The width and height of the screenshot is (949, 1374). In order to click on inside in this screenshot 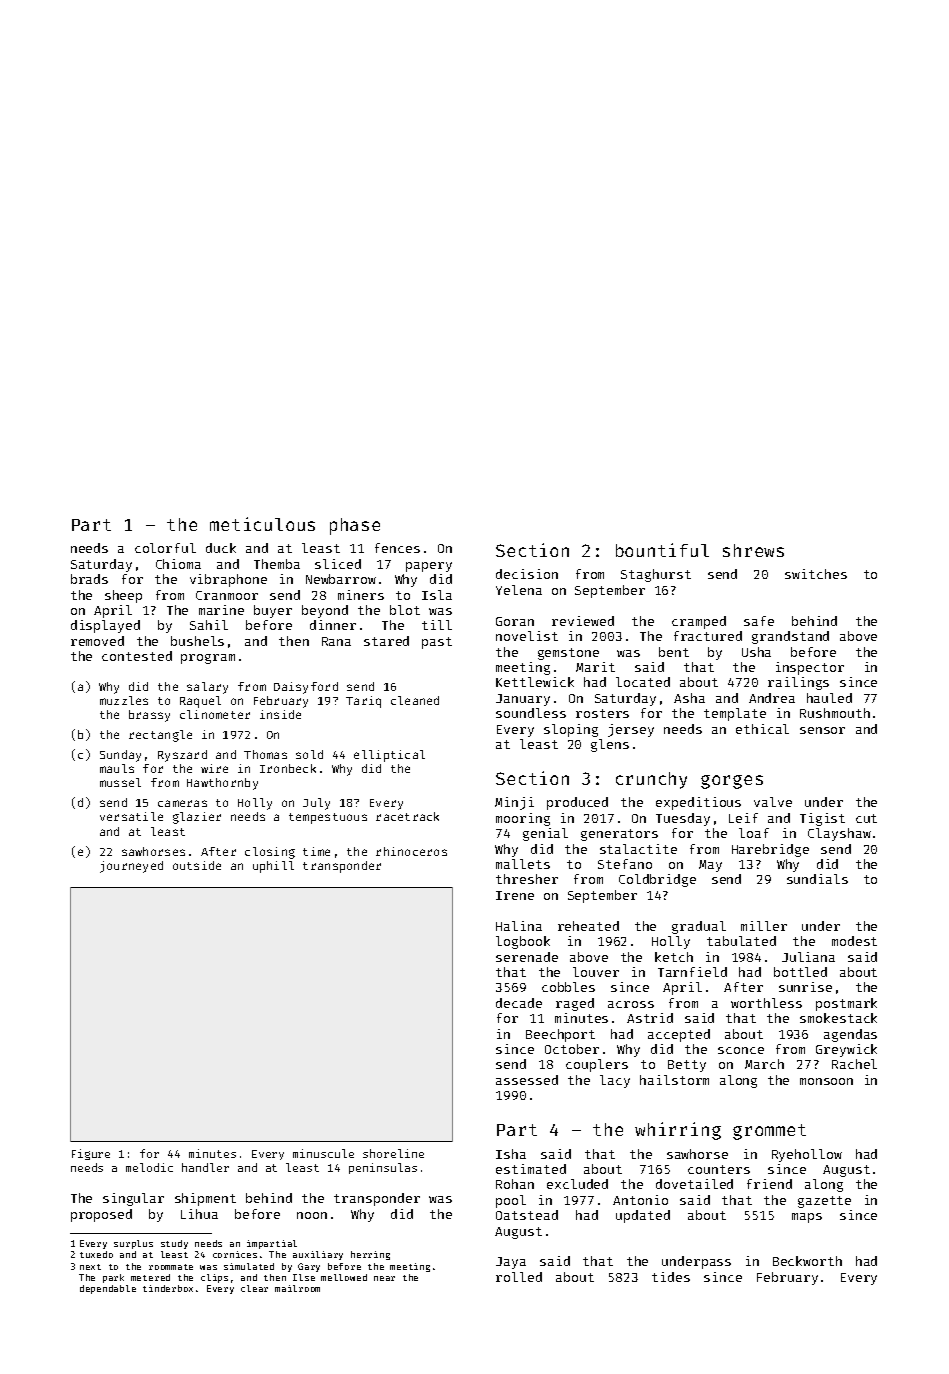, I will do `click(280, 714)`.
